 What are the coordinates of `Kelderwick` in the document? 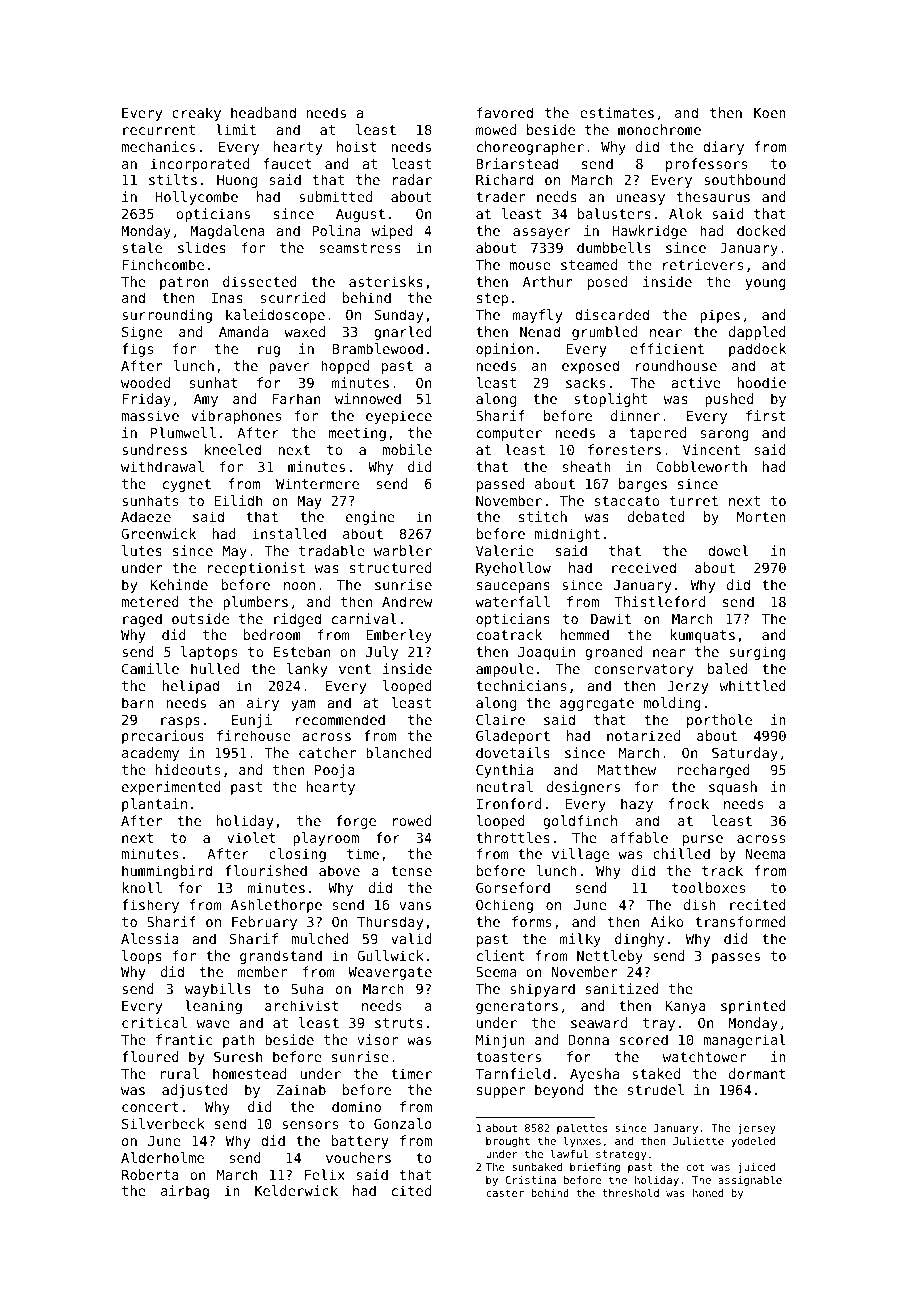 It's located at (296, 1190).
